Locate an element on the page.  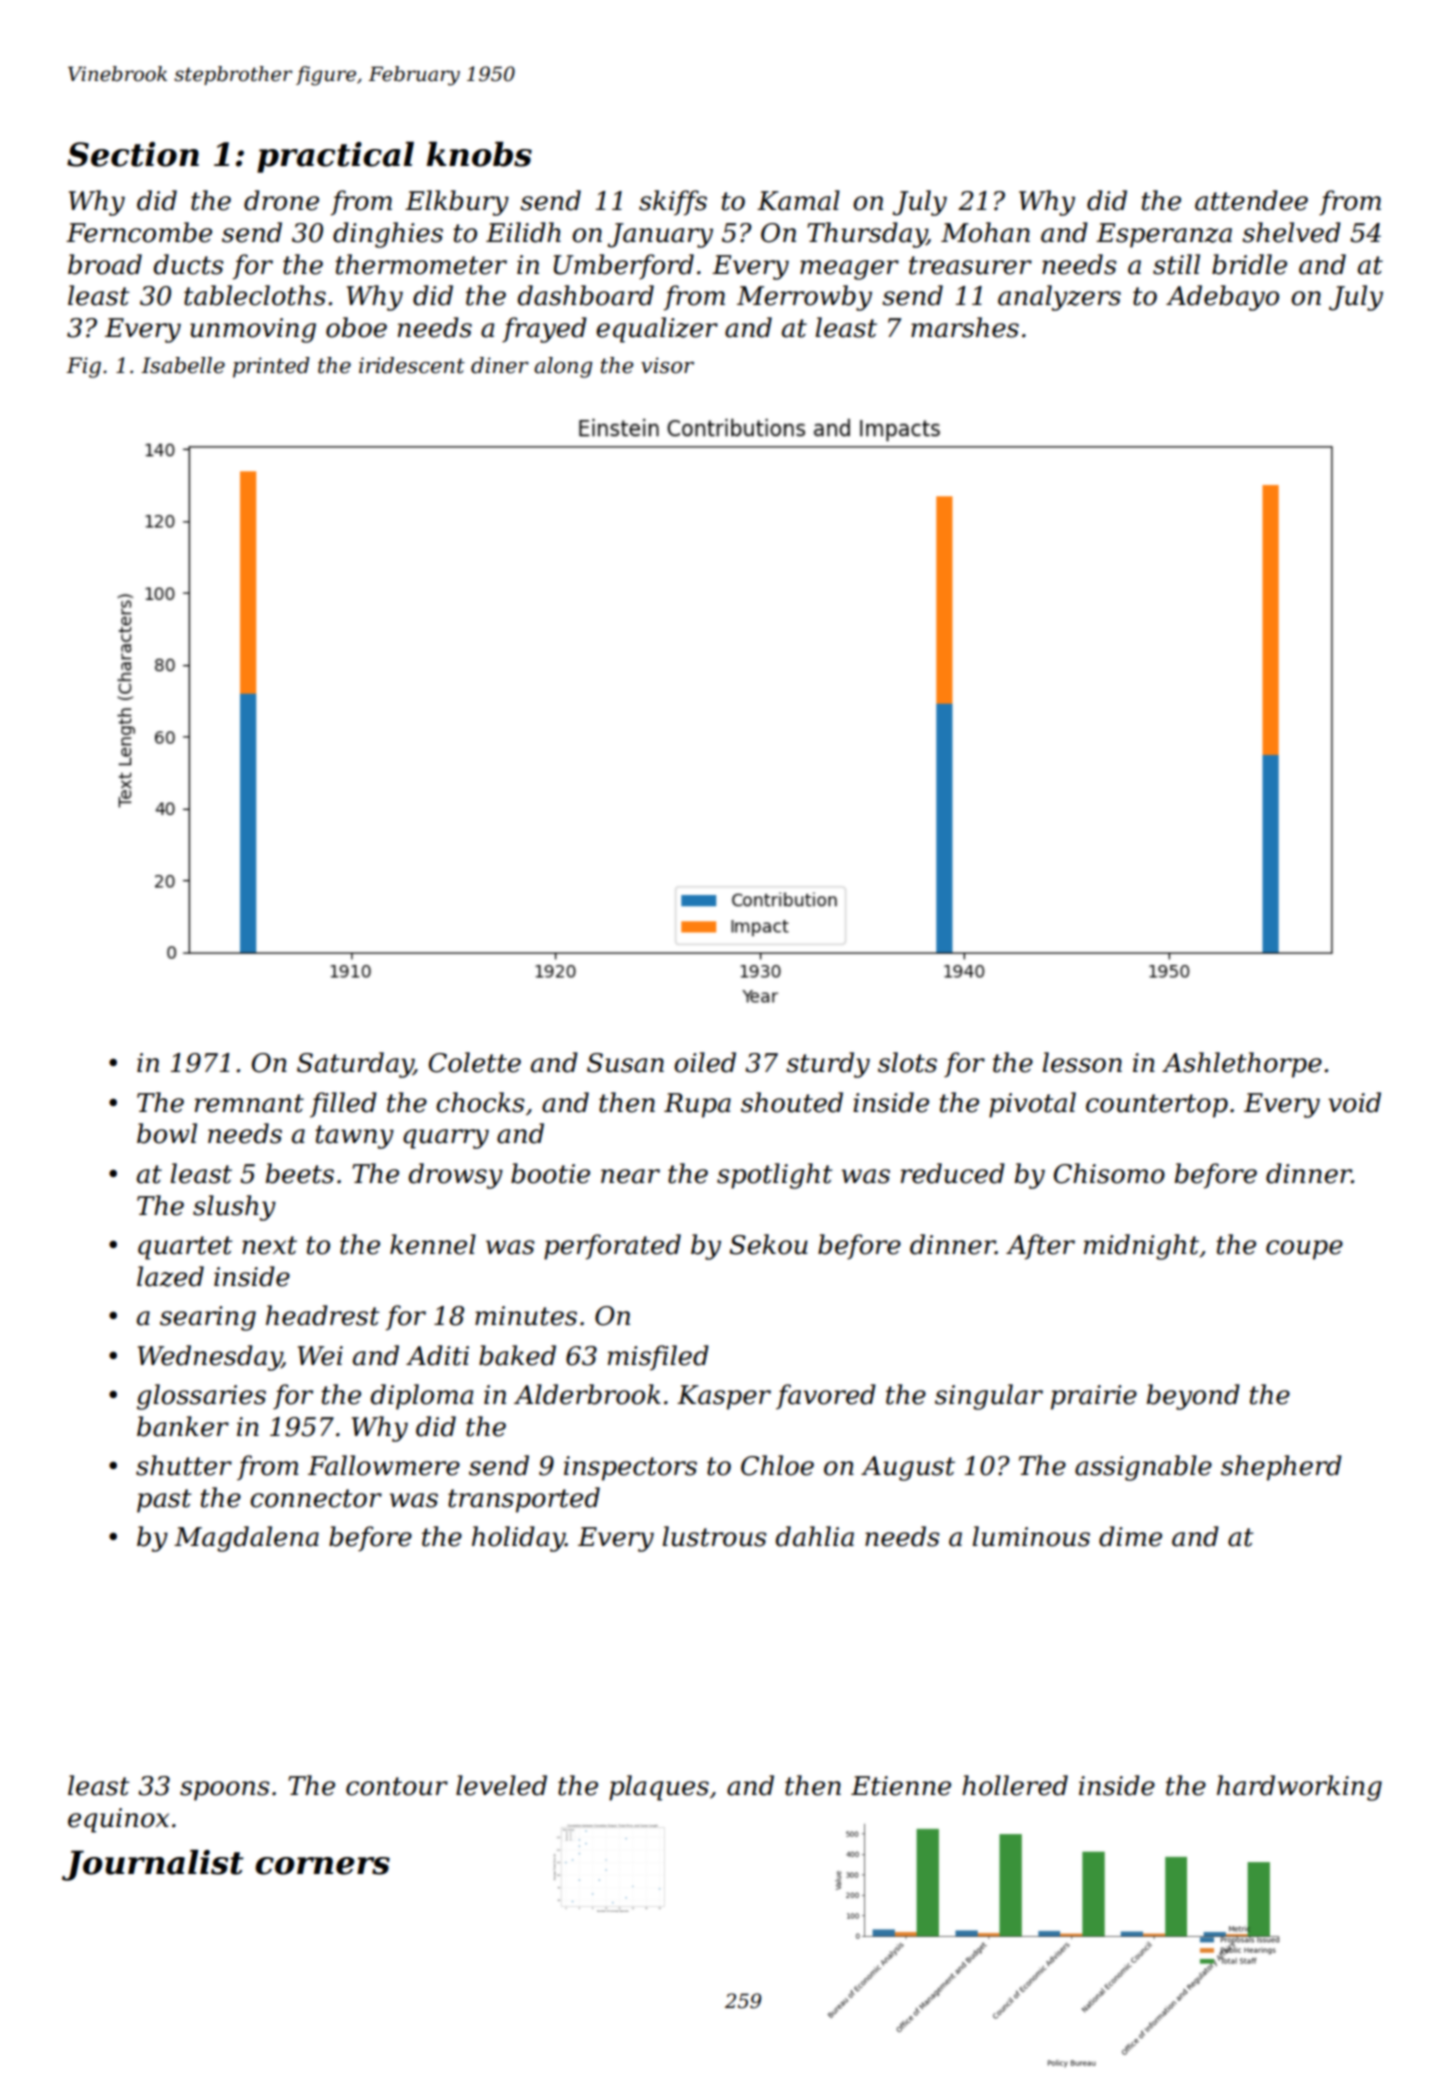
Ashlethorpe is located at coordinates (1242, 1065).
